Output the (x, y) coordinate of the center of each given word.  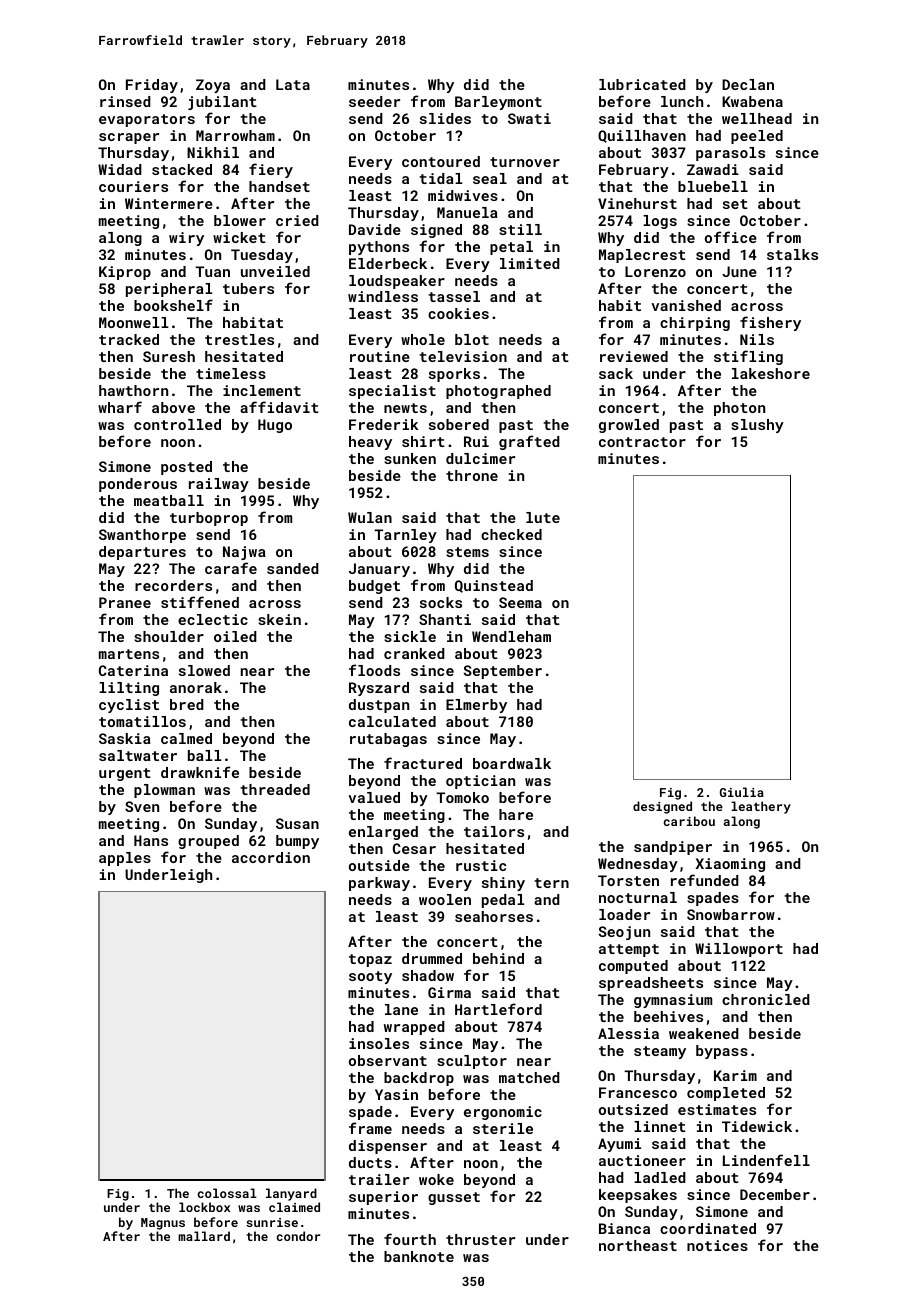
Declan (748, 84)
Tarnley (405, 536)
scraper (129, 138)
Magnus (163, 1224)
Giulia (742, 792)
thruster (480, 1239)
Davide (375, 229)
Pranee (125, 602)
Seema (520, 602)
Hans (151, 840)
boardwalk (512, 763)
